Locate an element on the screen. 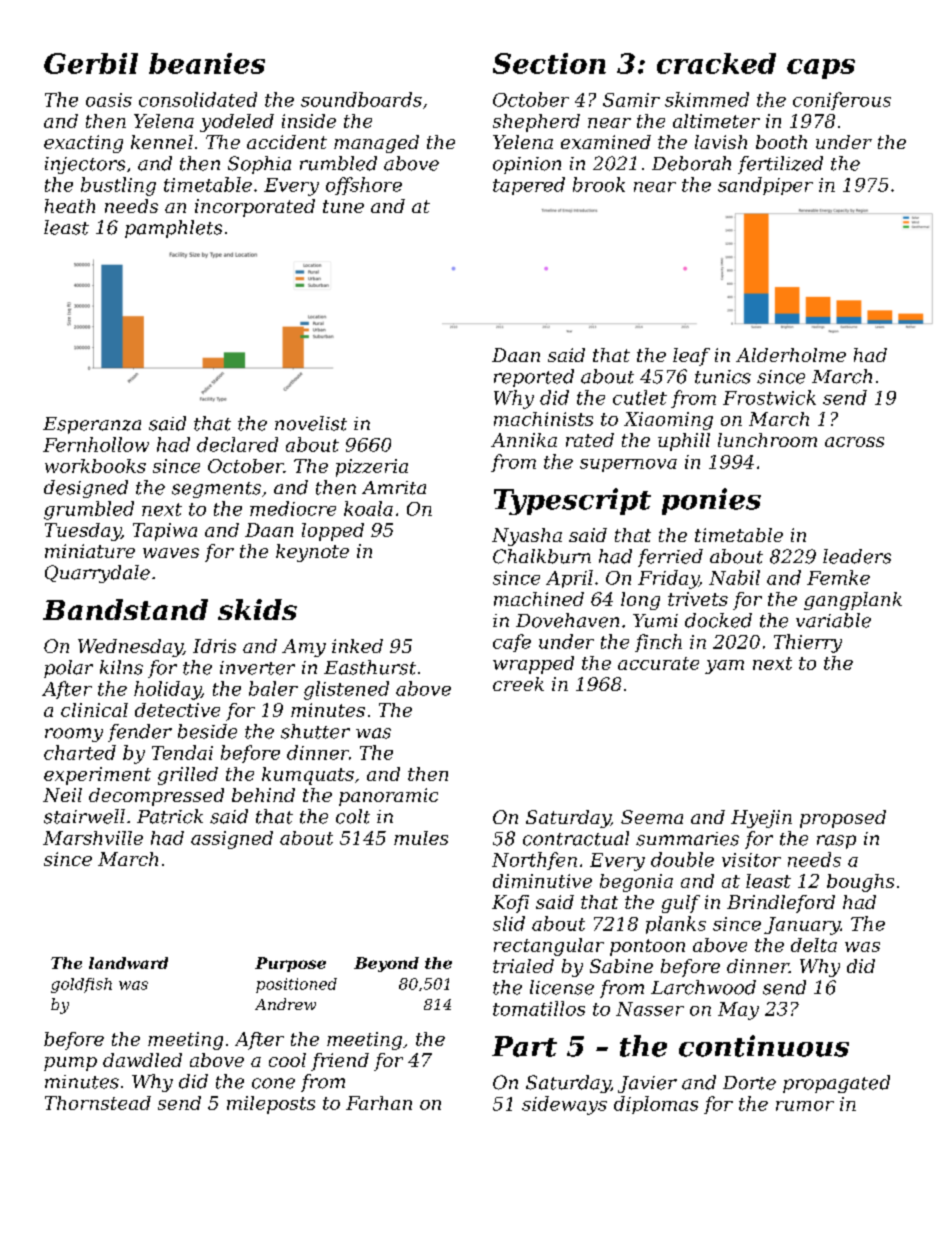 The height and width of the screenshot is (1233, 952). Alderholme is located at coordinates (791, 355).
